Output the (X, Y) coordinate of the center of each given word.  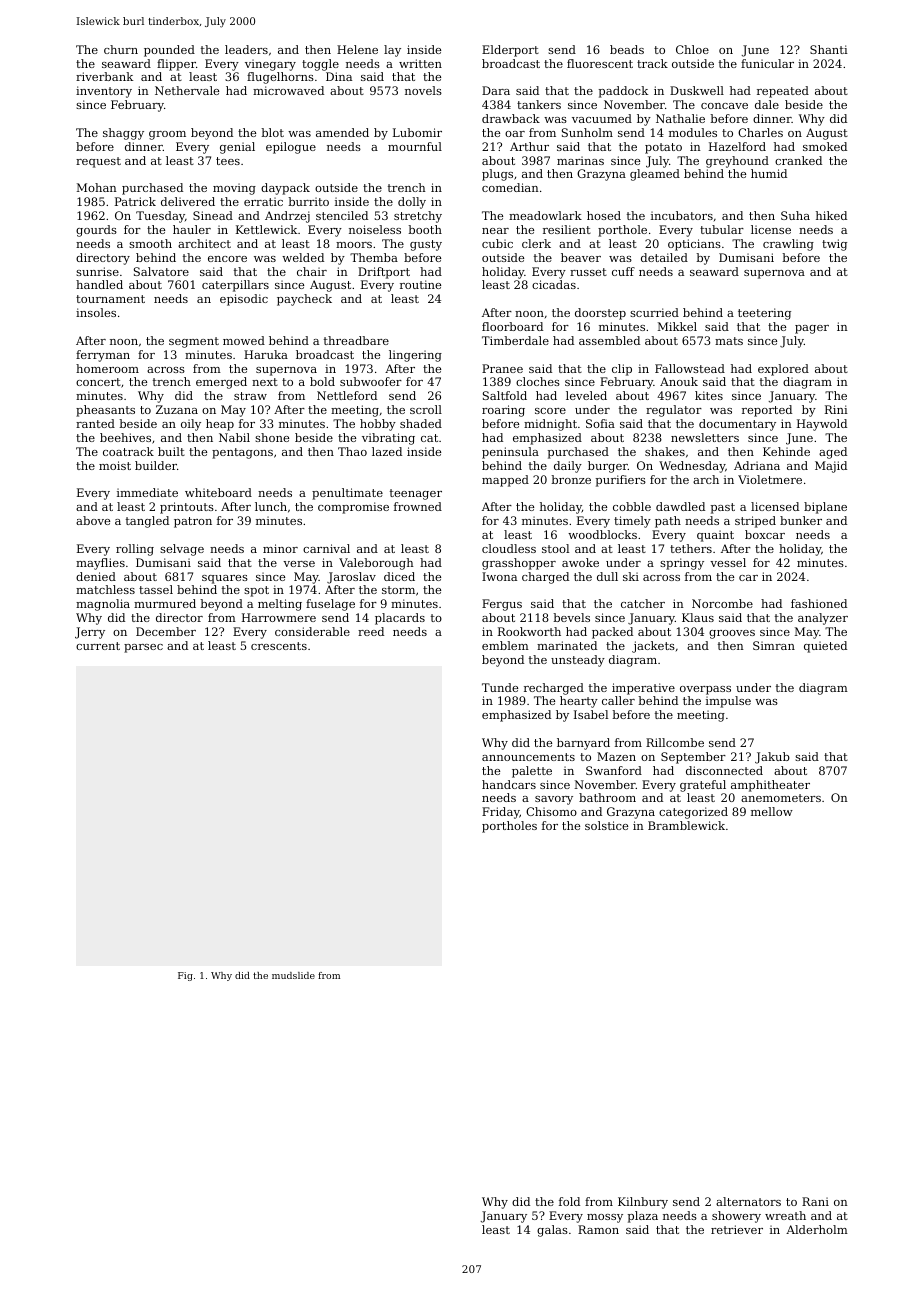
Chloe (692, 49)
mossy (605, 1218)
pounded (169, 51)
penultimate (347, 494)
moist (115, 465)
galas (552, 1231)
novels (423, 90)
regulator (674, 411)
